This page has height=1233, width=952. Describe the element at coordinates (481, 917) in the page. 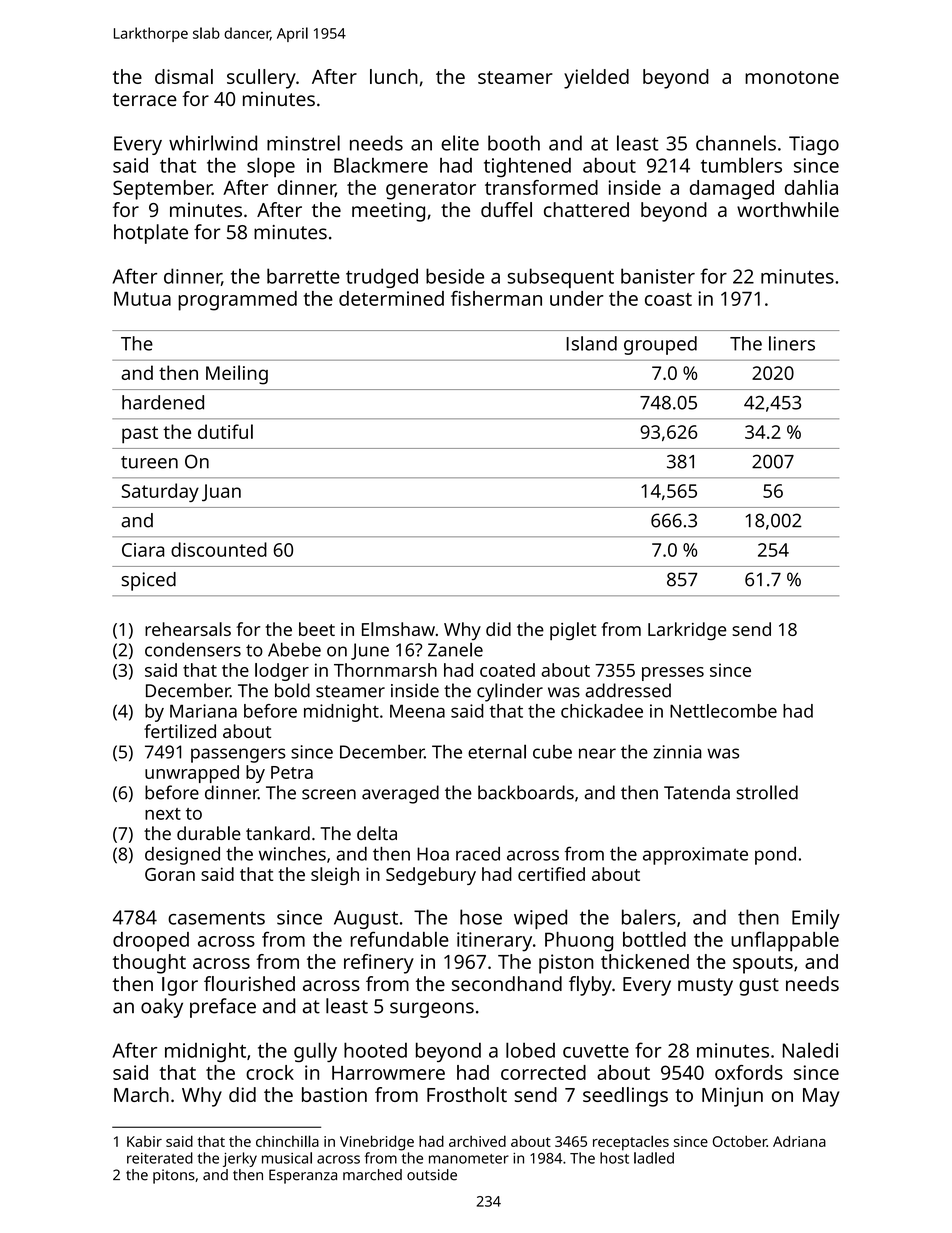

I see `hose` at that location.
